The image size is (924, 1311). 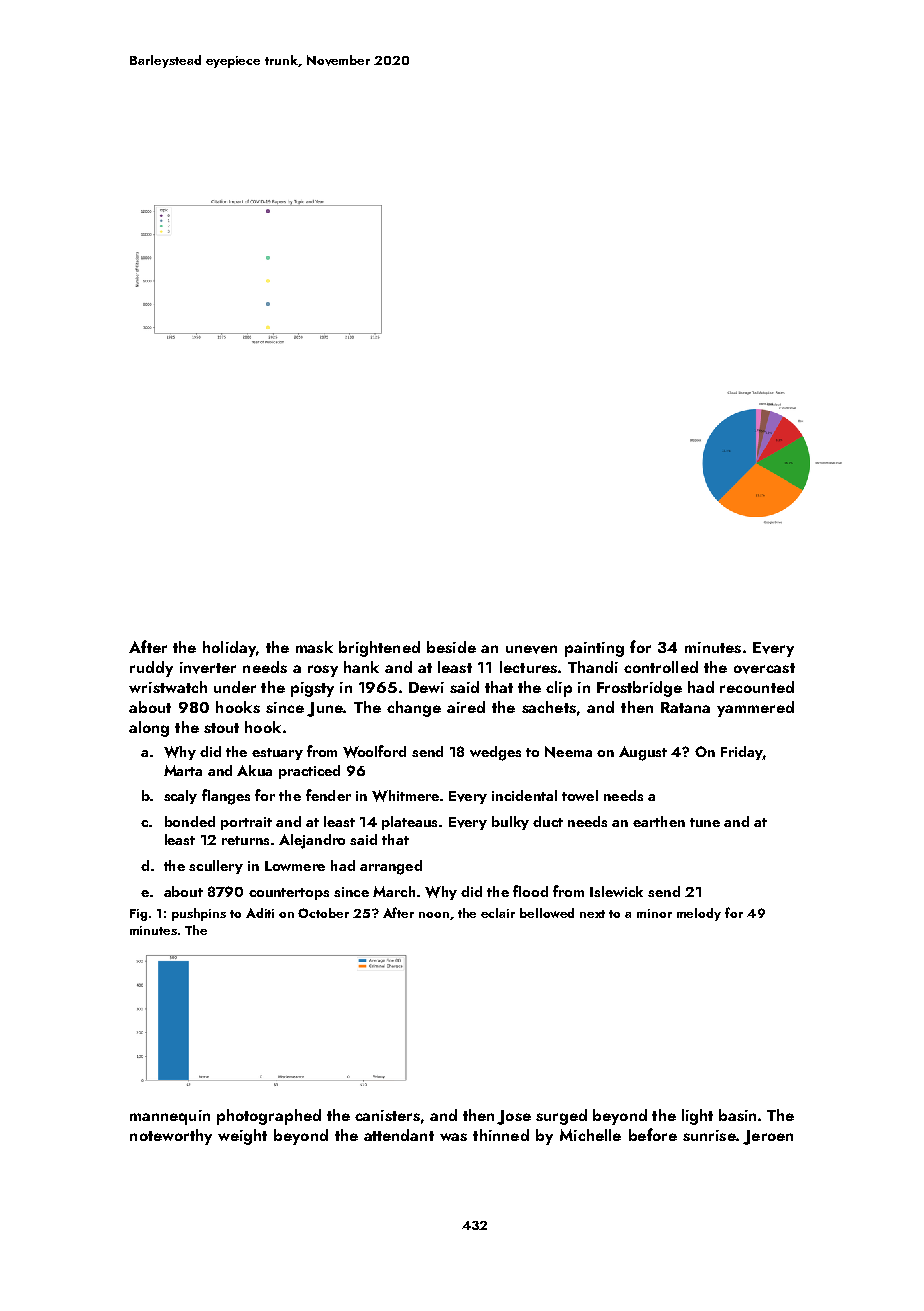 I want to click on melody, so click(x=699, y=914).
